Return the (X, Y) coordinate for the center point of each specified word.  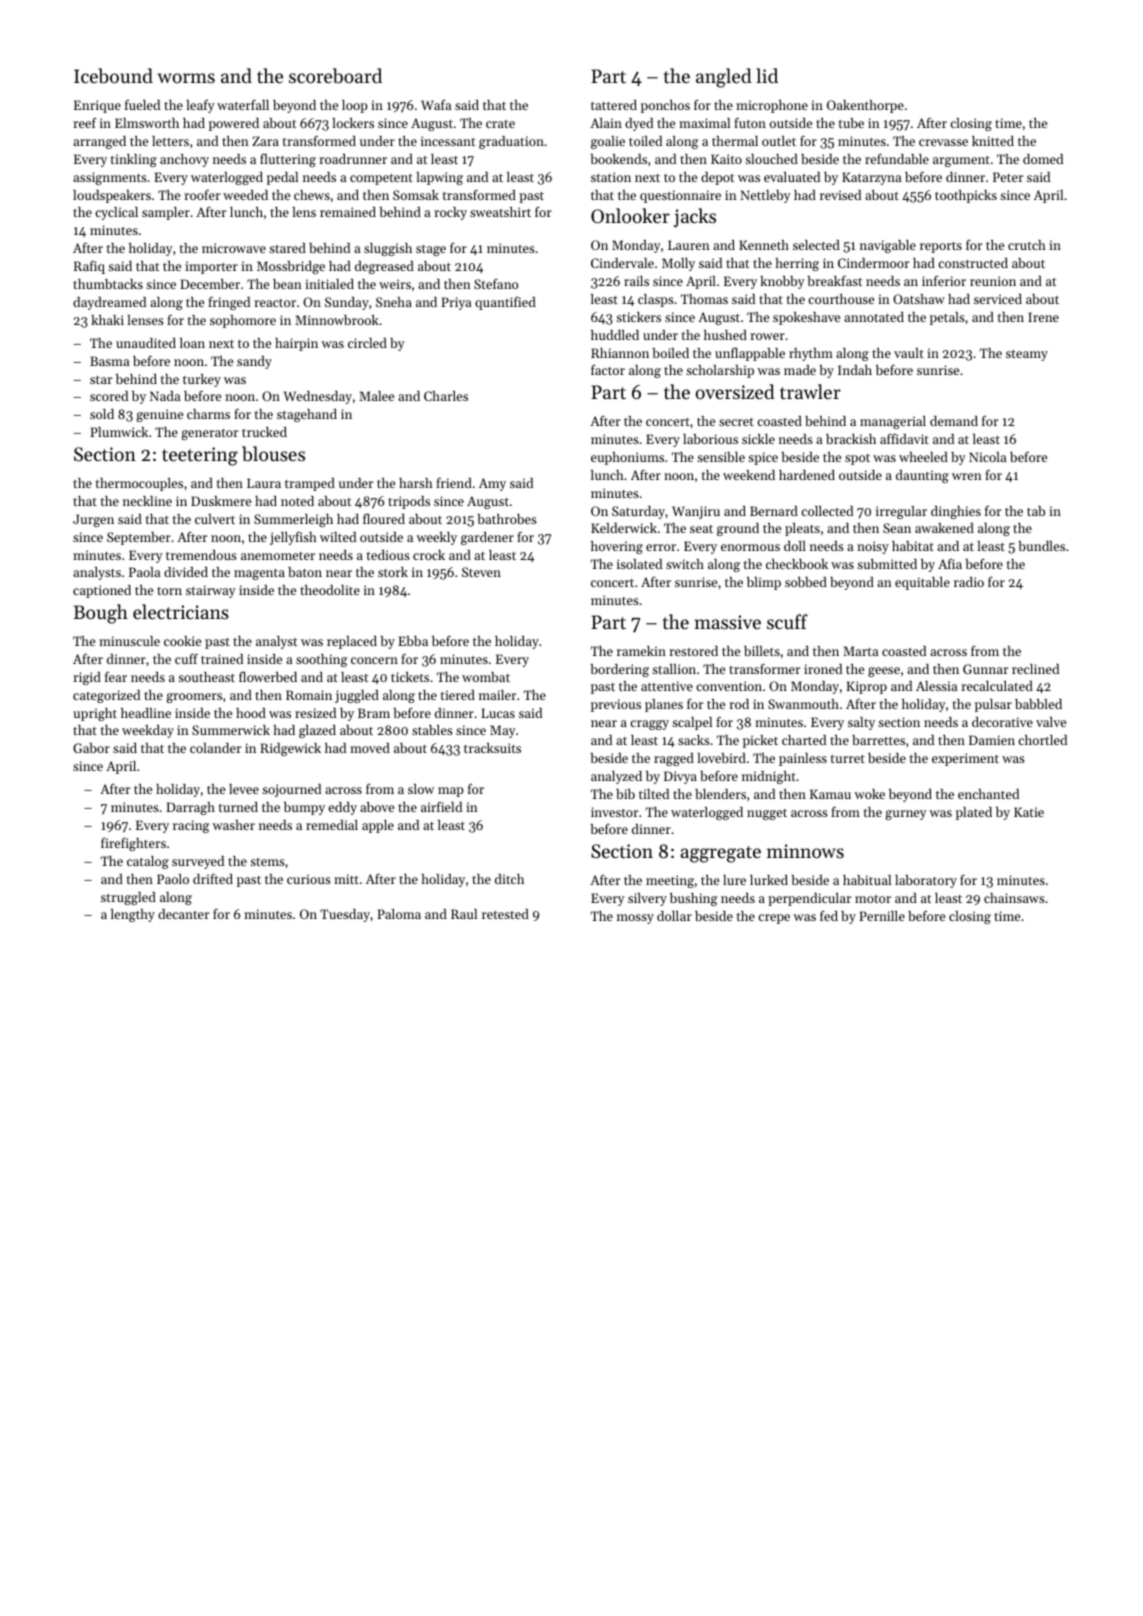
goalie (608, 142)
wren (967, 476)
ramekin (641, 651)
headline (146, 713)
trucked (264, 432)
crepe (774, 919)
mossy (635, 919)
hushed (725, 335)
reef (85, 122)
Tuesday (345, 915)
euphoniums (627, 458)
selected (816, 245)
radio (969, 582)
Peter (1008, 177)
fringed (229, 303)
